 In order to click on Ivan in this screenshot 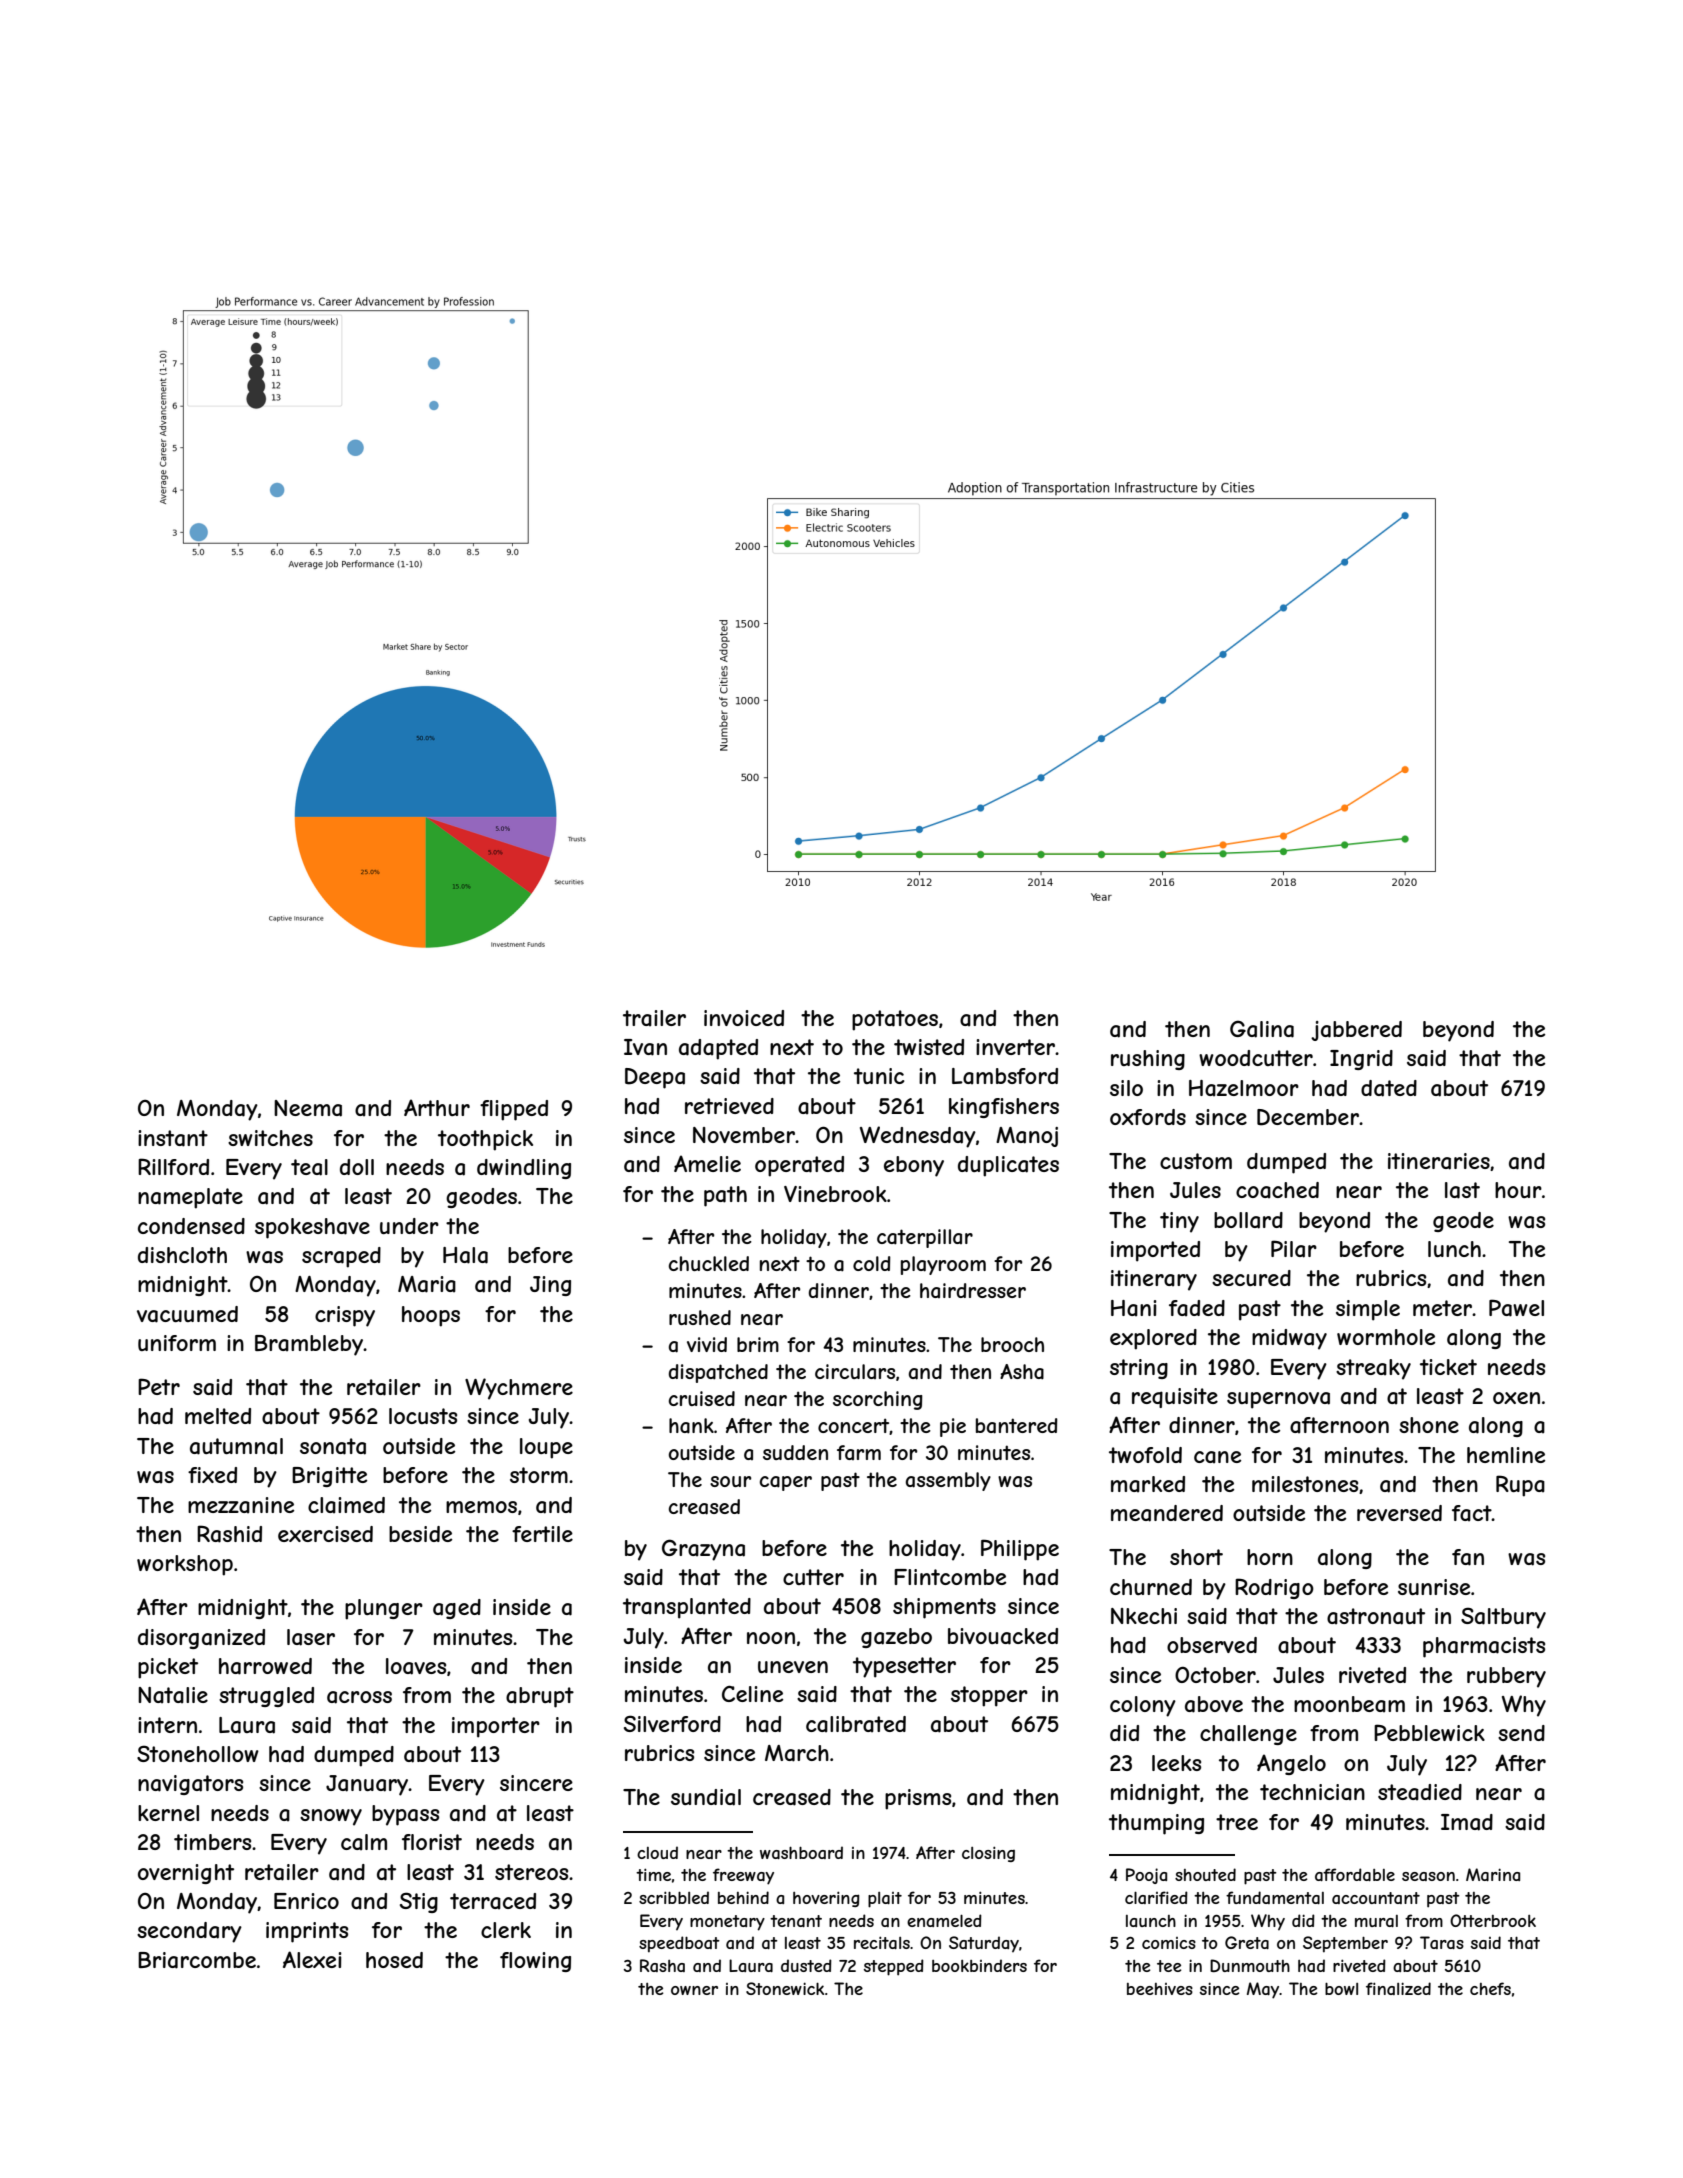, I will do `click(645, 1047)`.
